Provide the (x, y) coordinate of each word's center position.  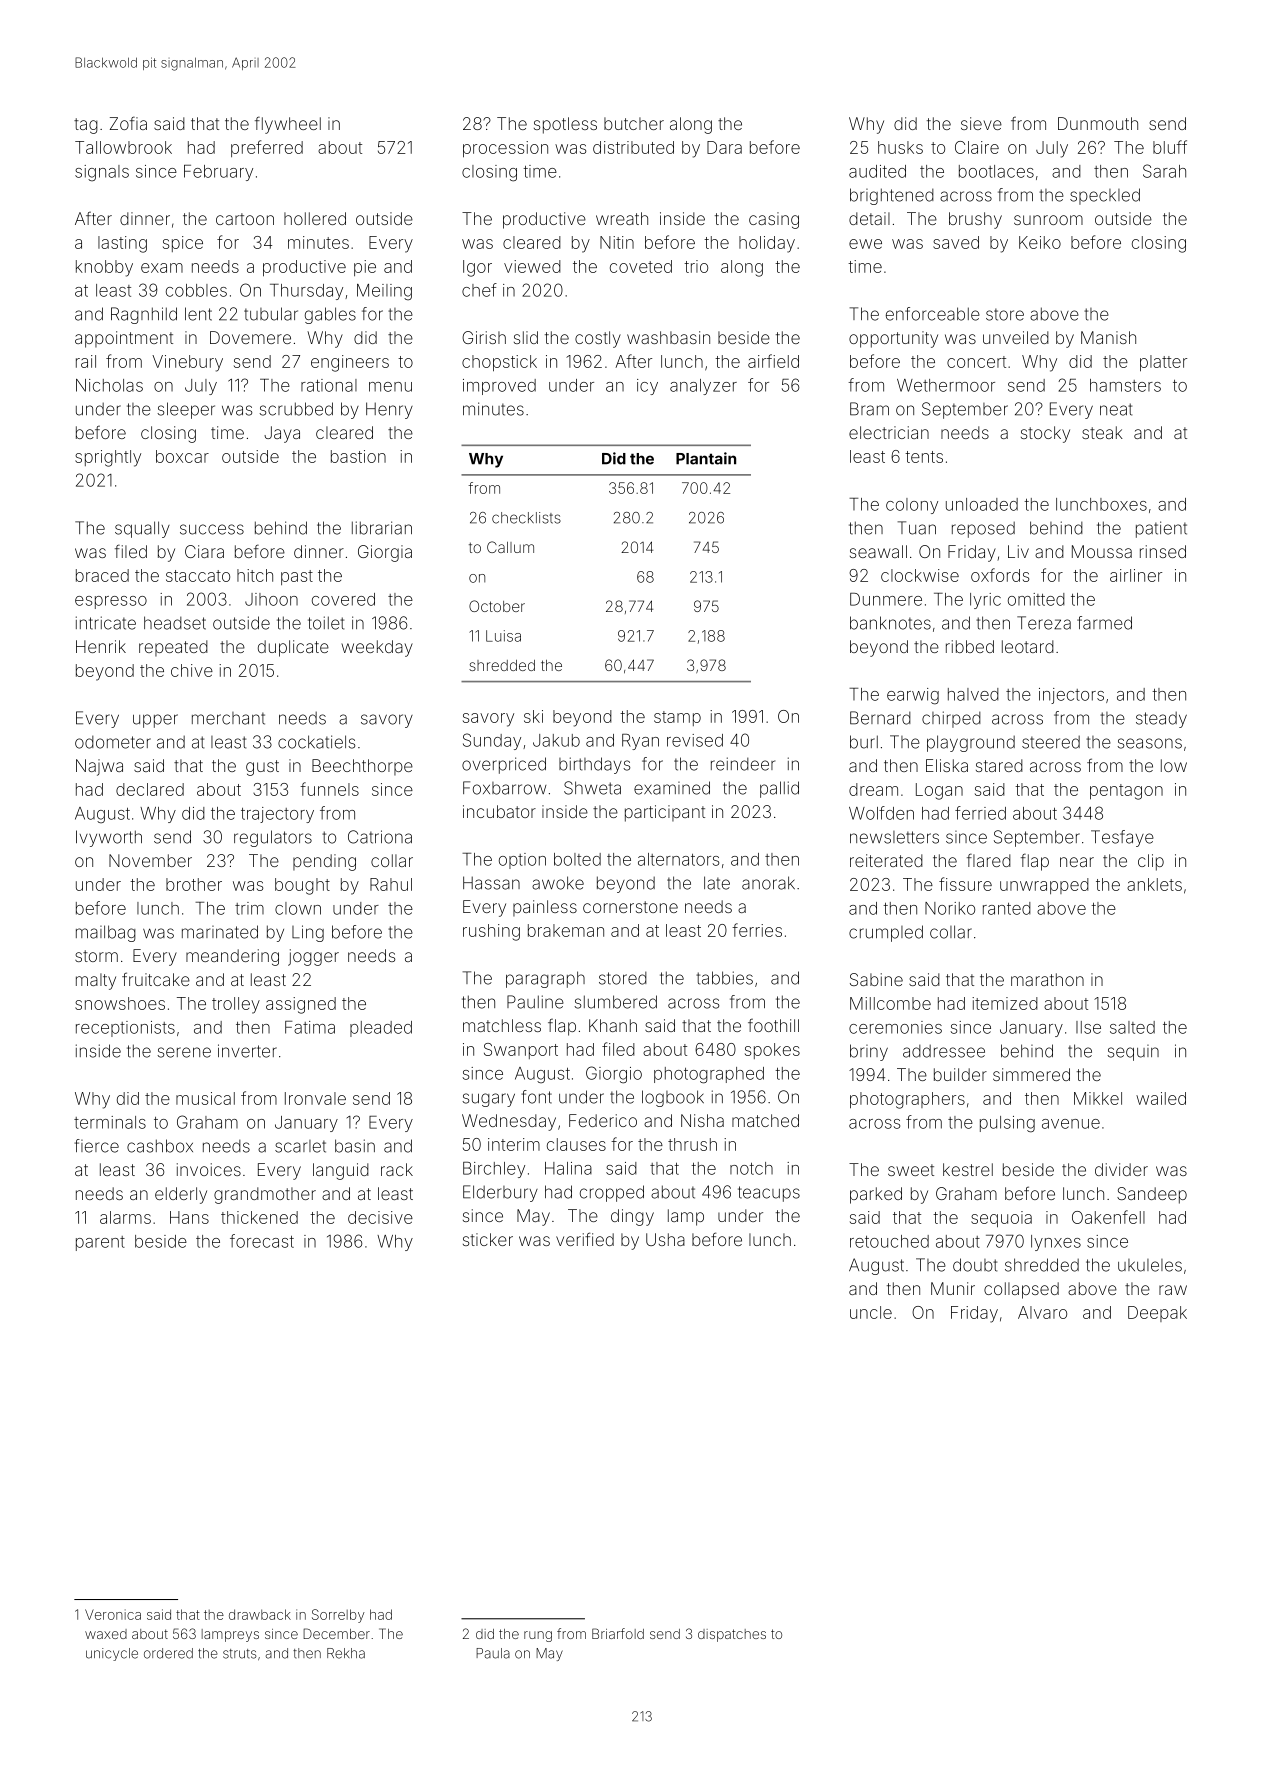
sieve (981, 123)
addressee (944, 1051)
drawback (260, 1614)
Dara (724, 147)
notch (751, 1168)
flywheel (288, 125)
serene (184, 1052)
